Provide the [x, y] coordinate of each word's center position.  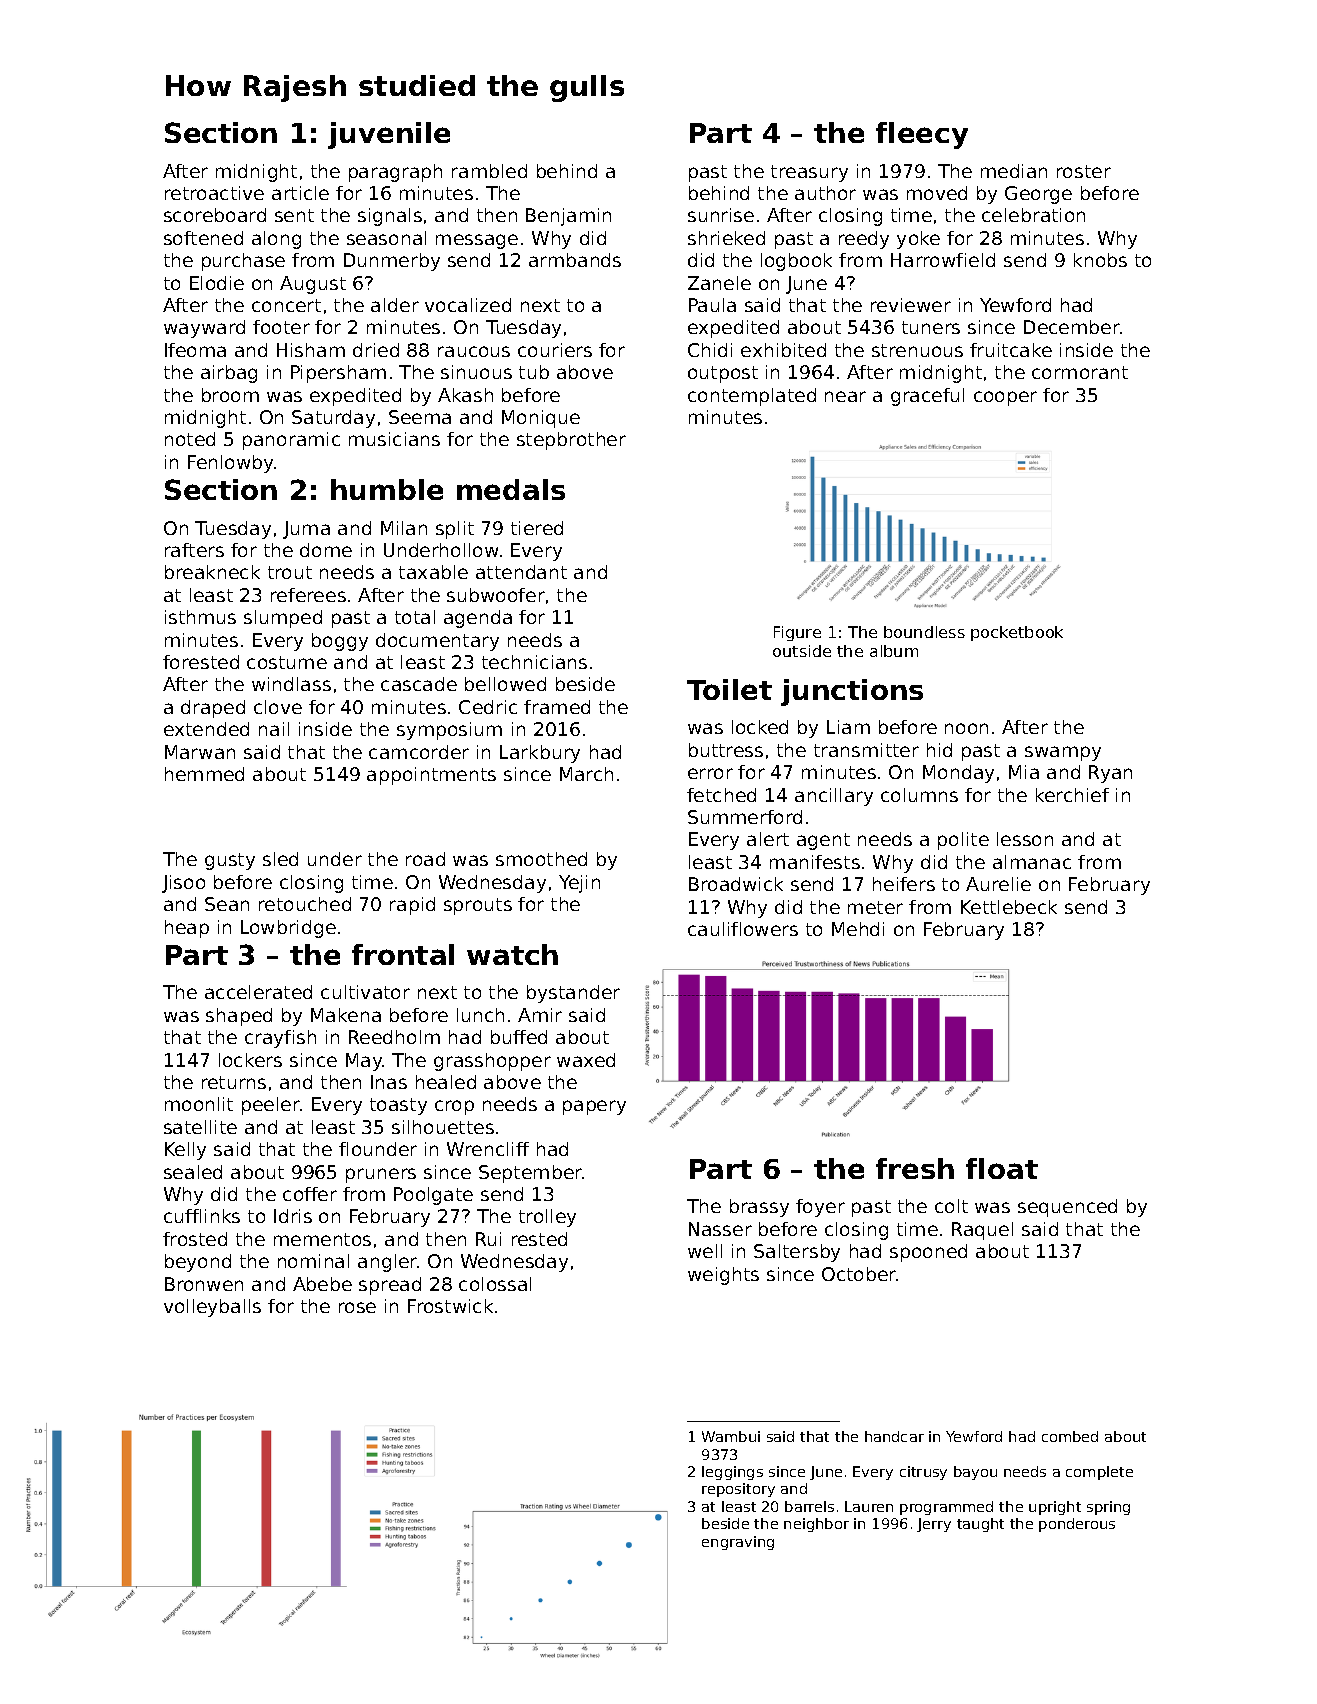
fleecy [922, 135]
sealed [193, 1172]
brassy [759, 1208]
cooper [1005, 398]
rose [357, 1307]
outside [802, 651]
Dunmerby [392, 262]
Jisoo [183, 884]
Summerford [745, 817]
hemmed [204, 774]
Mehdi [858, 929]
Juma [306, 530]
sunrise [721, 215]
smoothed [541, 859]
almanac [1032, 862]
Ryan [1110, 774]
